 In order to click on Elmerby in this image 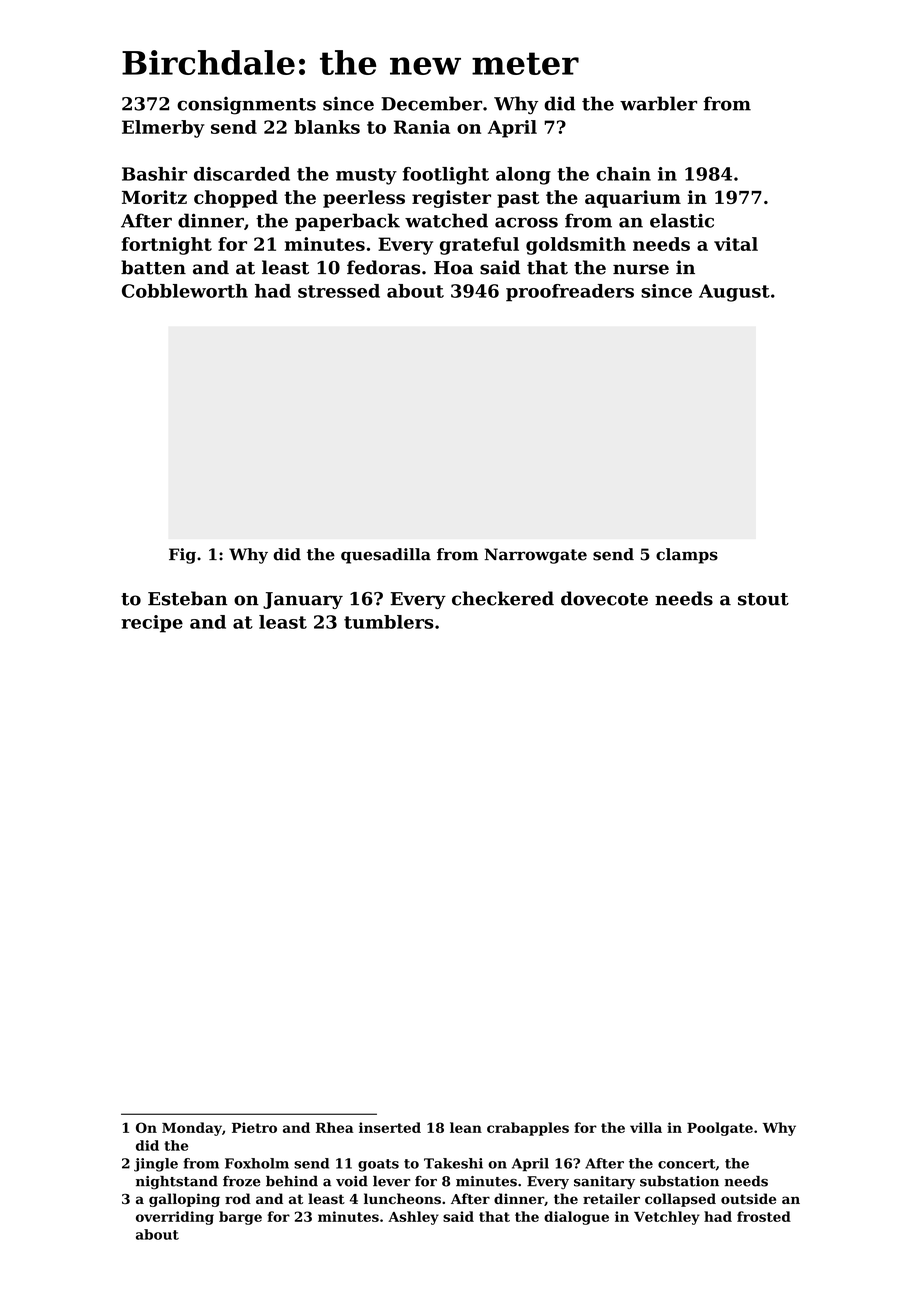, I will do `click(163, 129)`.
